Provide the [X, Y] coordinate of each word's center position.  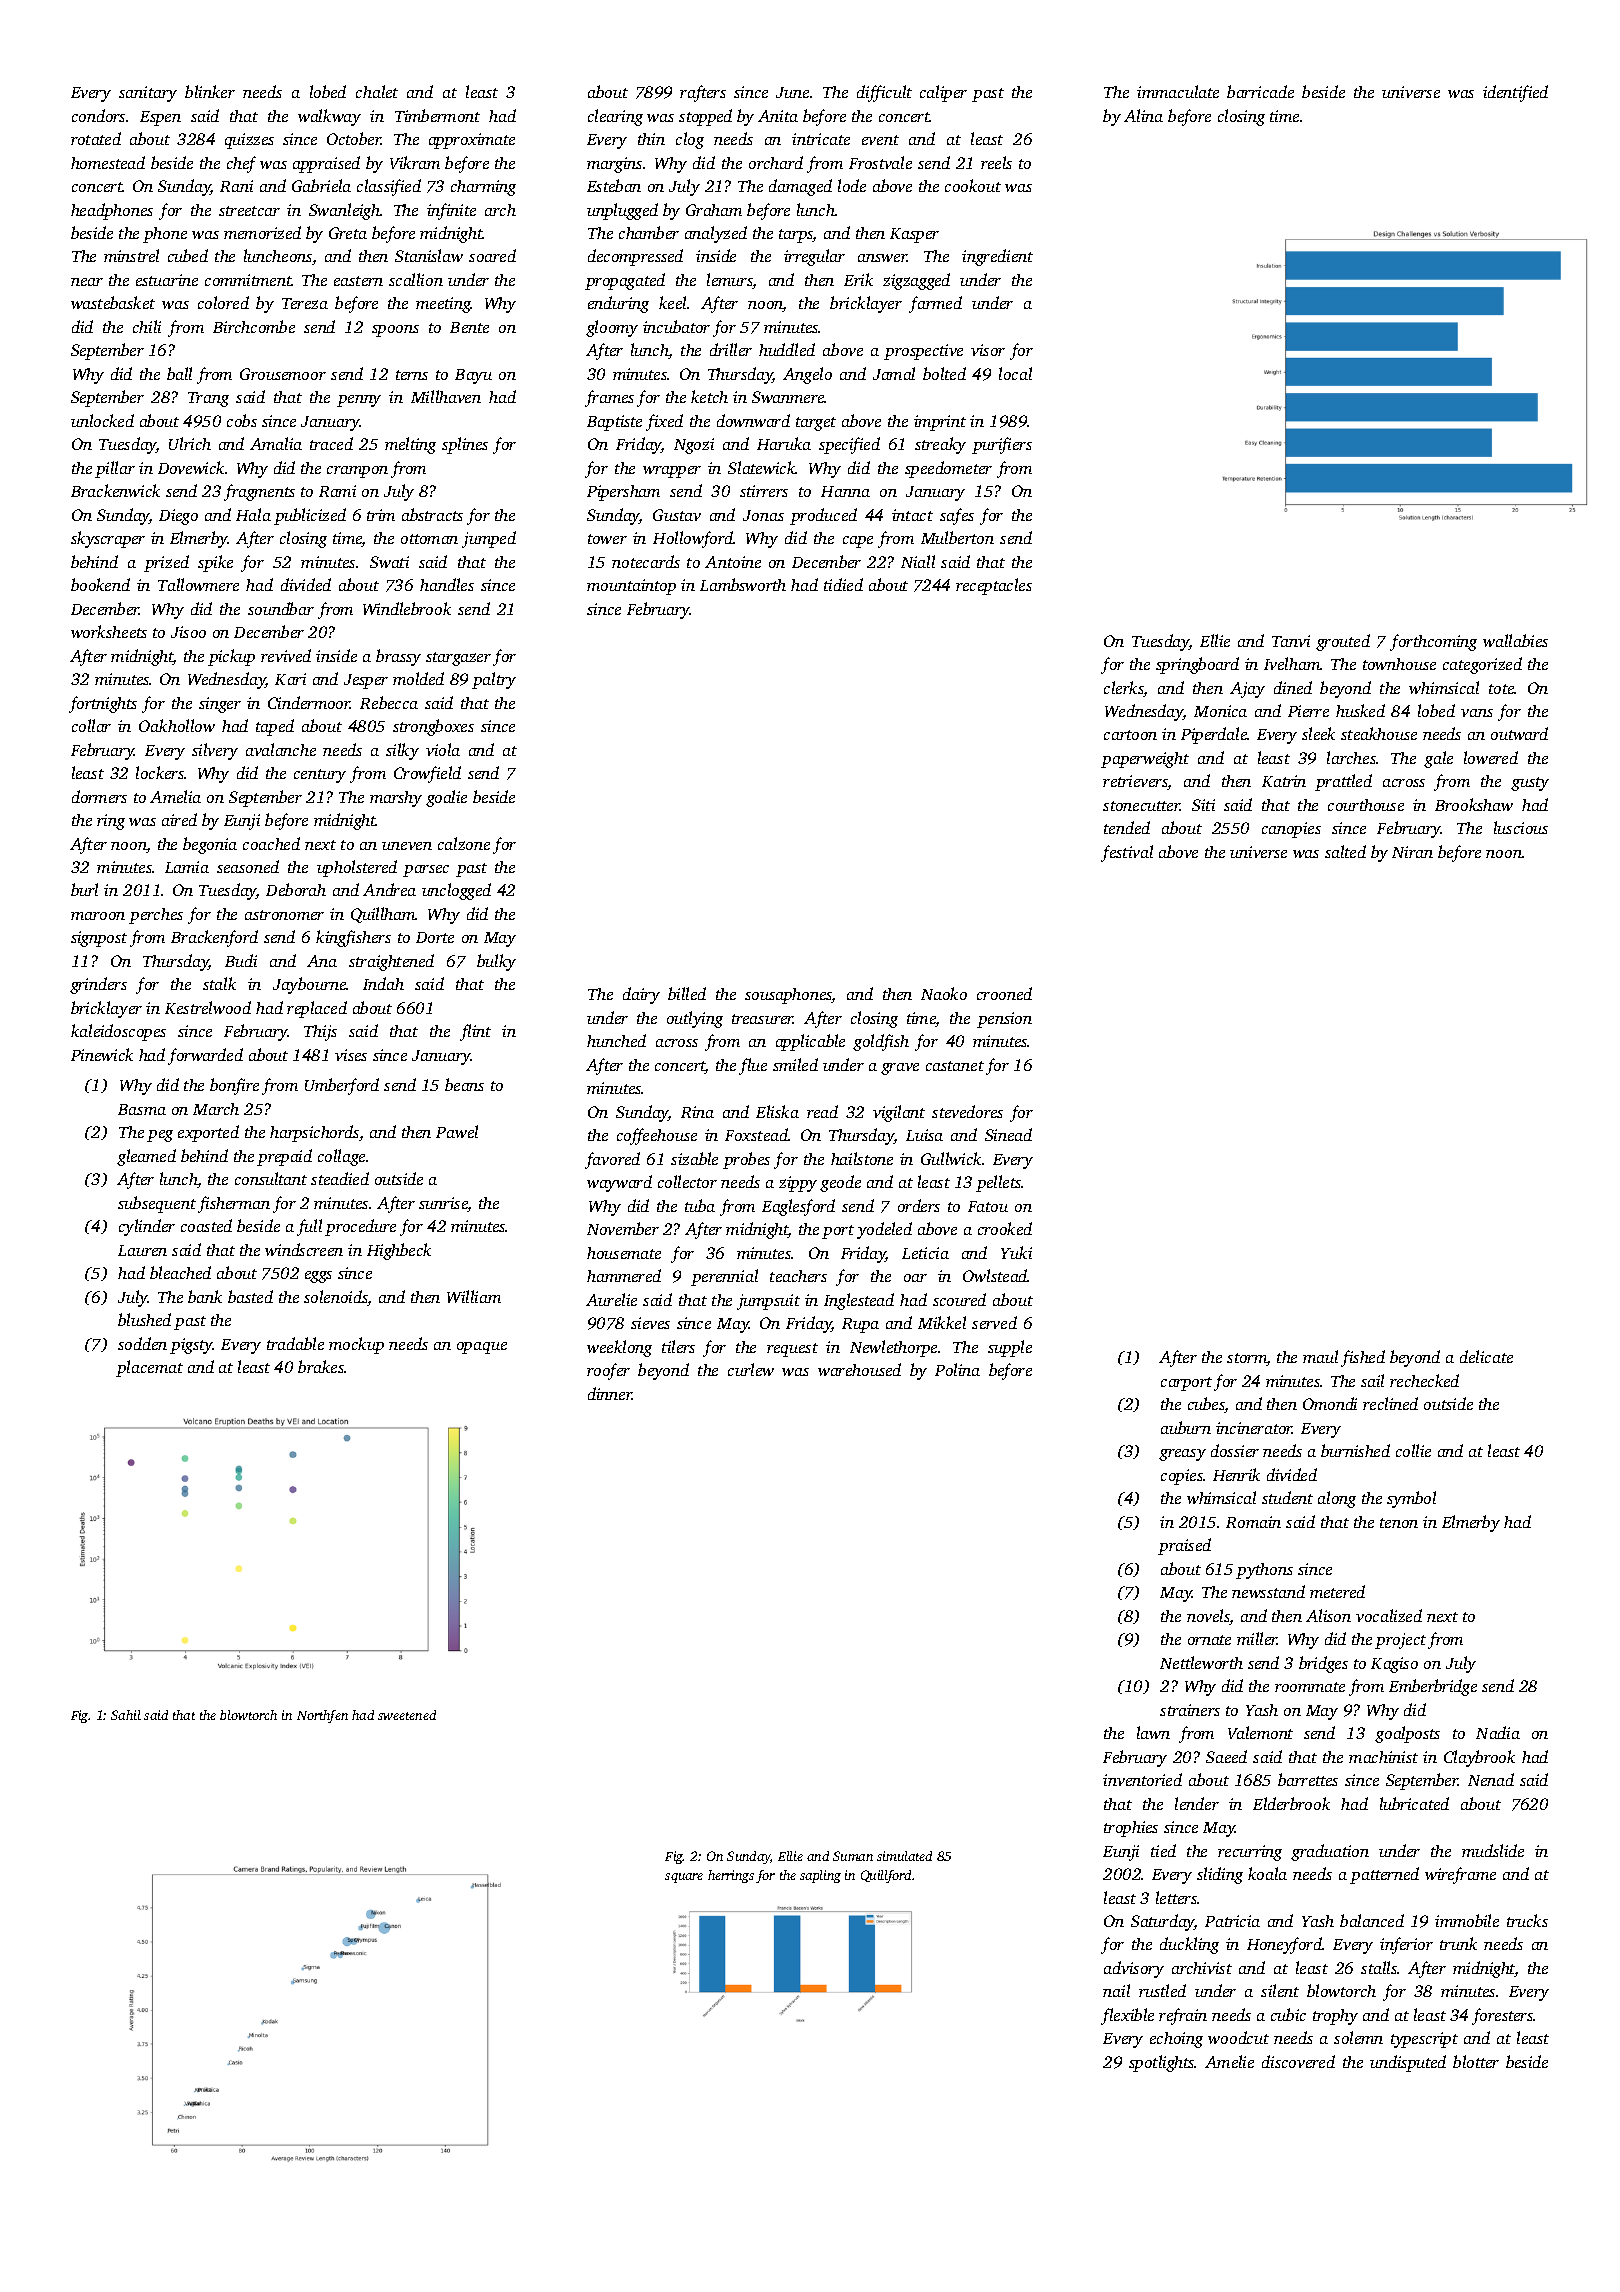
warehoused [859, 1369]
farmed [935, 304]
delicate [1486, 1356]
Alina [1143, 115]
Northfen [322, 1716]
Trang [208, 399]
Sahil [126, 1715]
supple [1010, 1348]
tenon [1399, 1523]
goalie [446, 798]
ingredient [997, 257]
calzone [464, 843]
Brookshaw [1474, 804]
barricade [1260, 91]
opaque [482, 1348]
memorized [262, 232]
